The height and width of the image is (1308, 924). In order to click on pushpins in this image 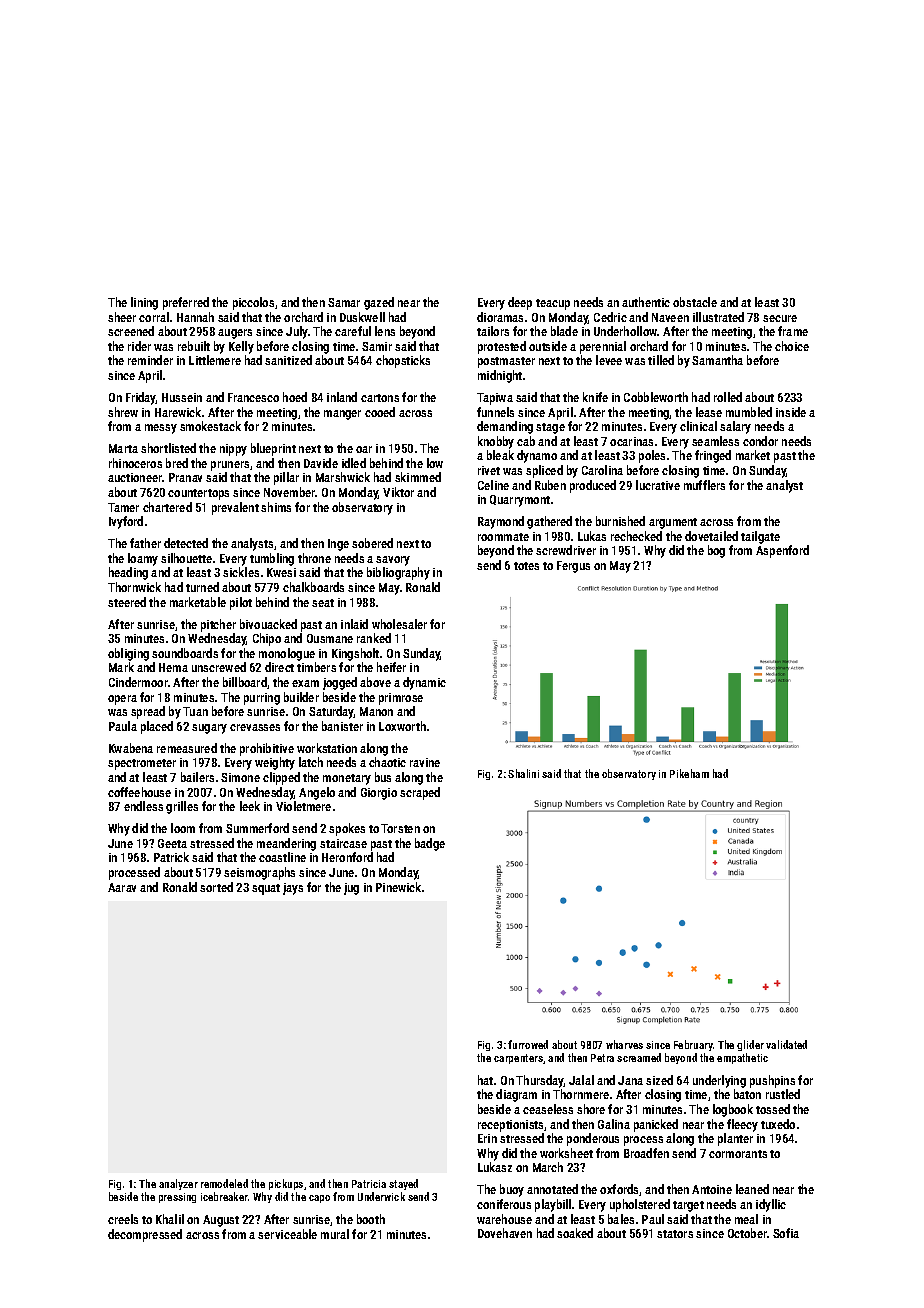, I will do `click(772, 1081)`.
